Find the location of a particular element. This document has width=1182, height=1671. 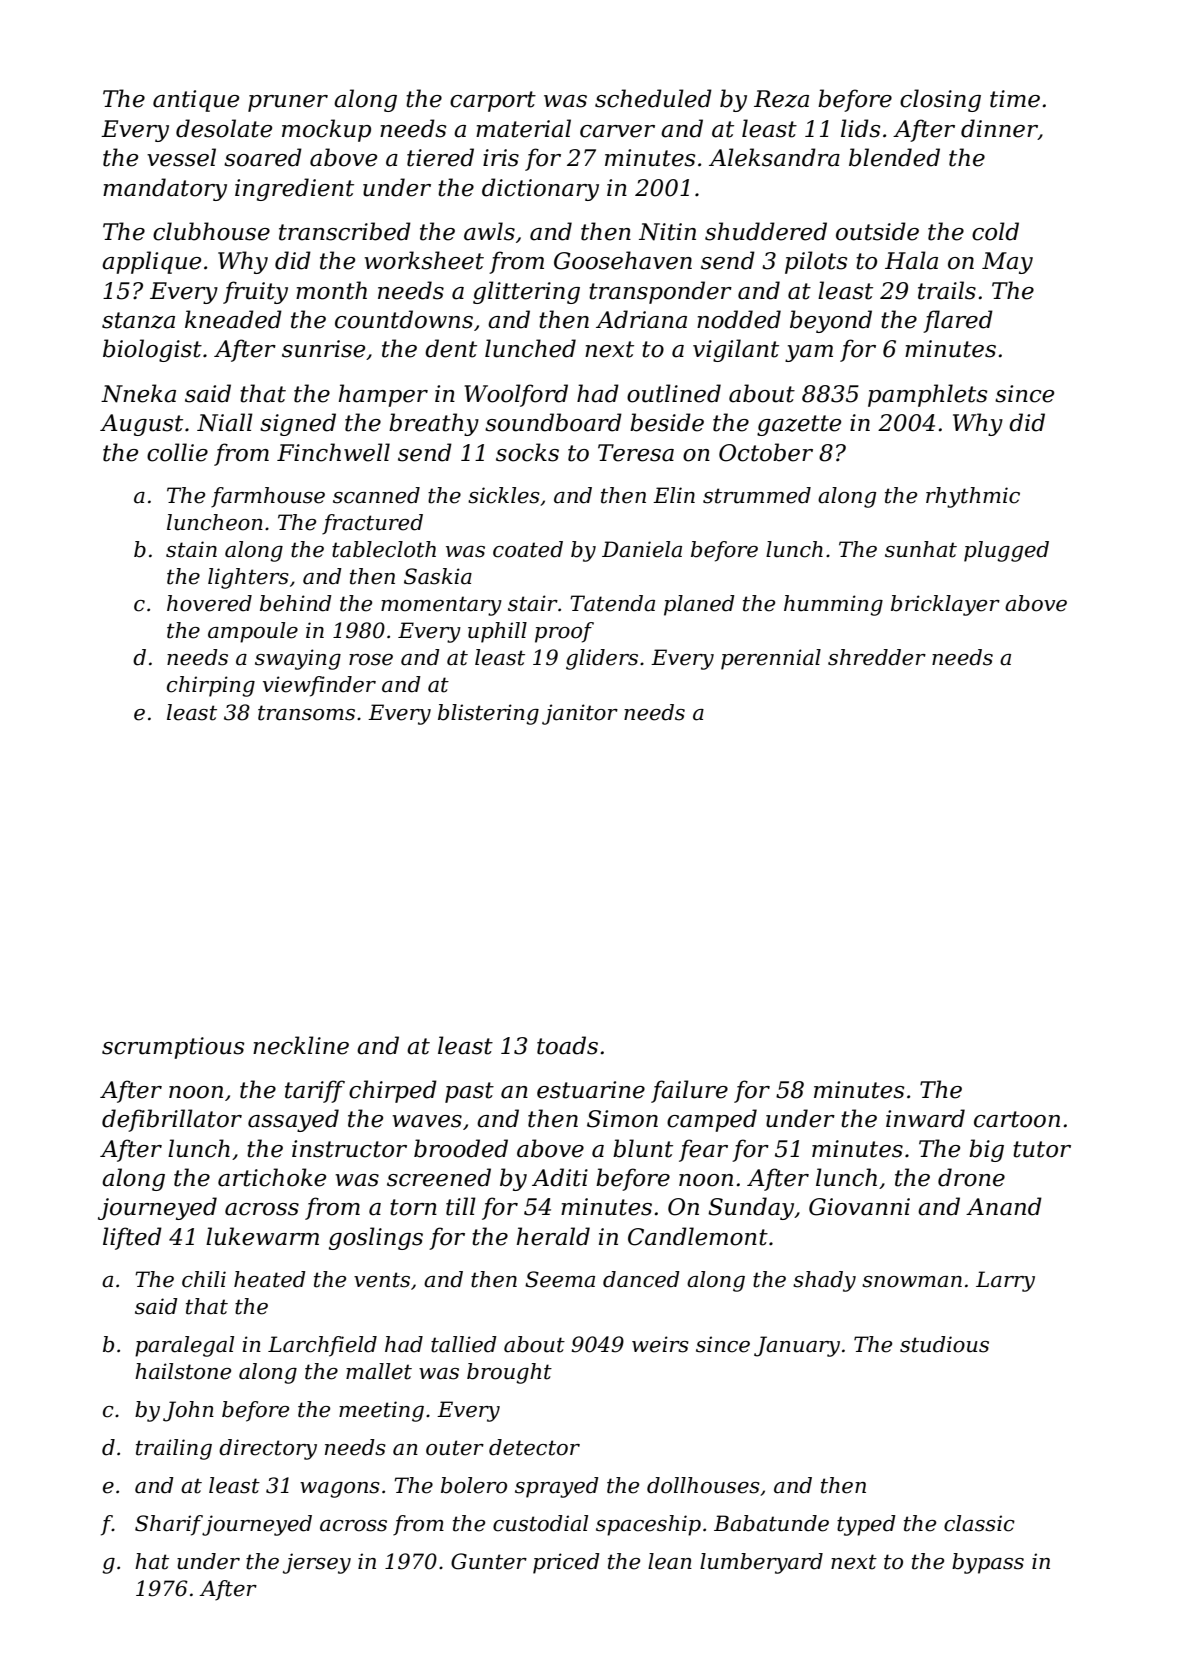

classic is located at coordinates (979, 1523).
